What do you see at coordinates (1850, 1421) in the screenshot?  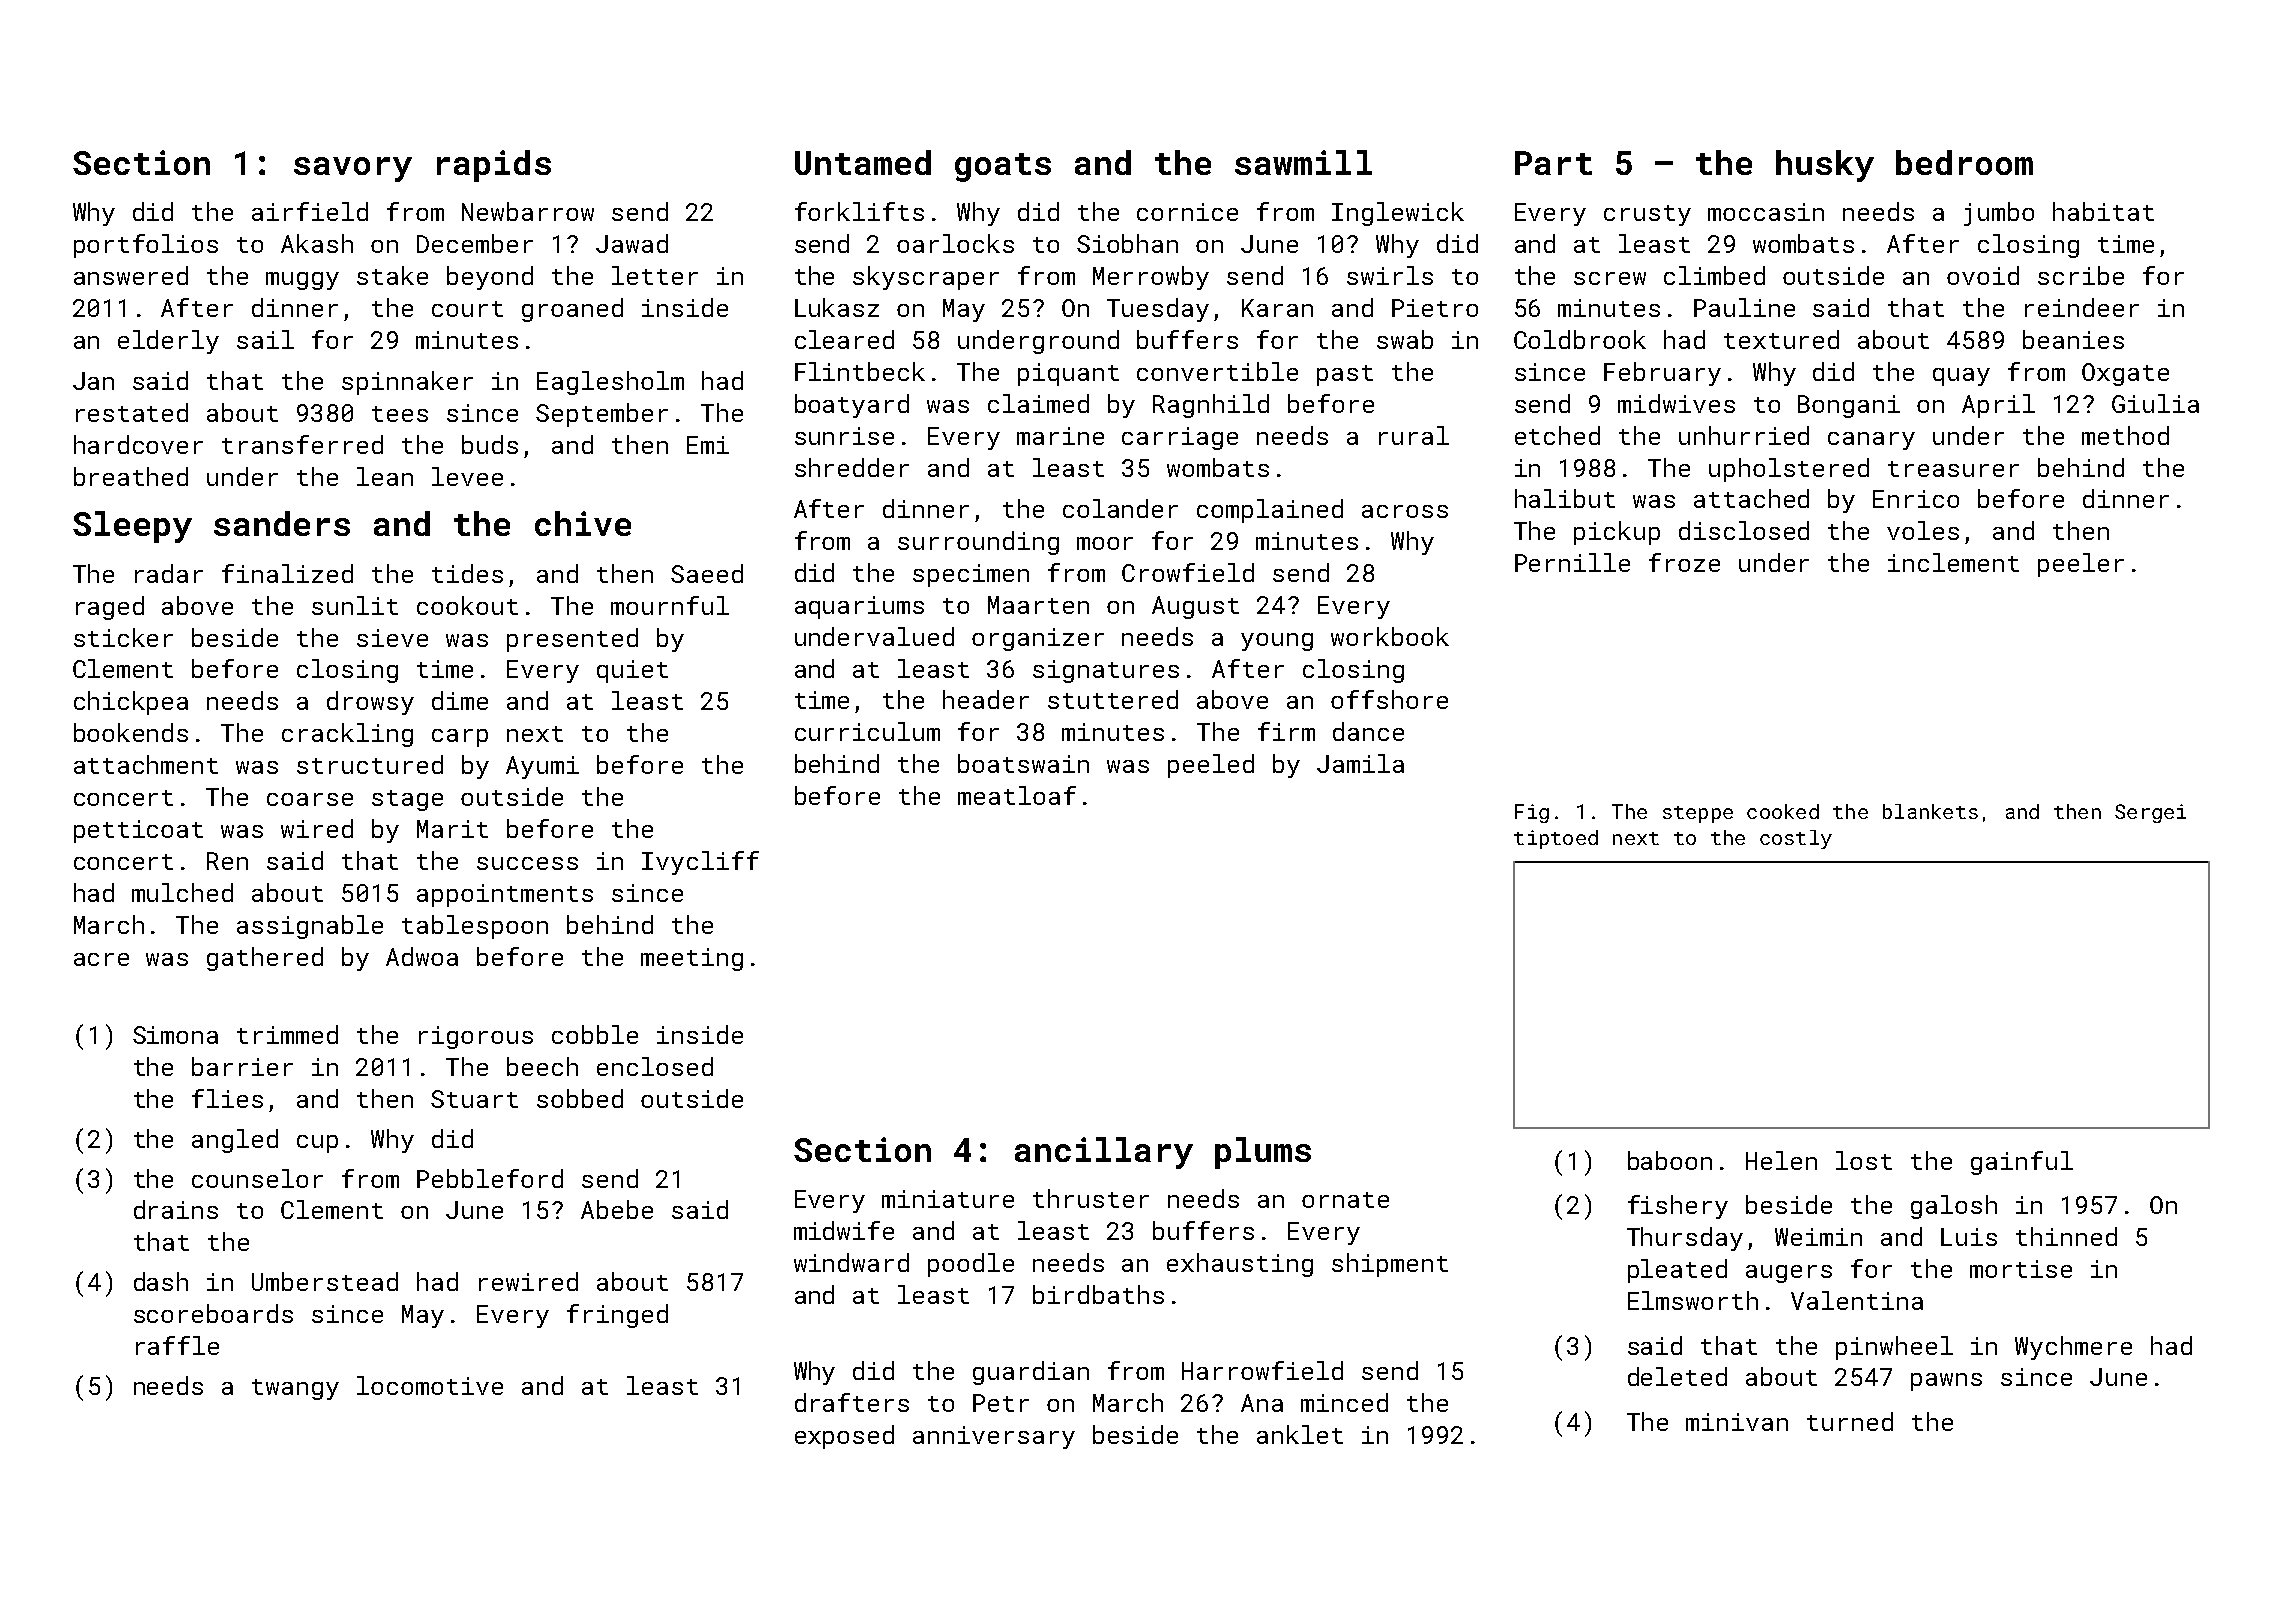 I see `turned` at bounding box center [1850, 1421].
